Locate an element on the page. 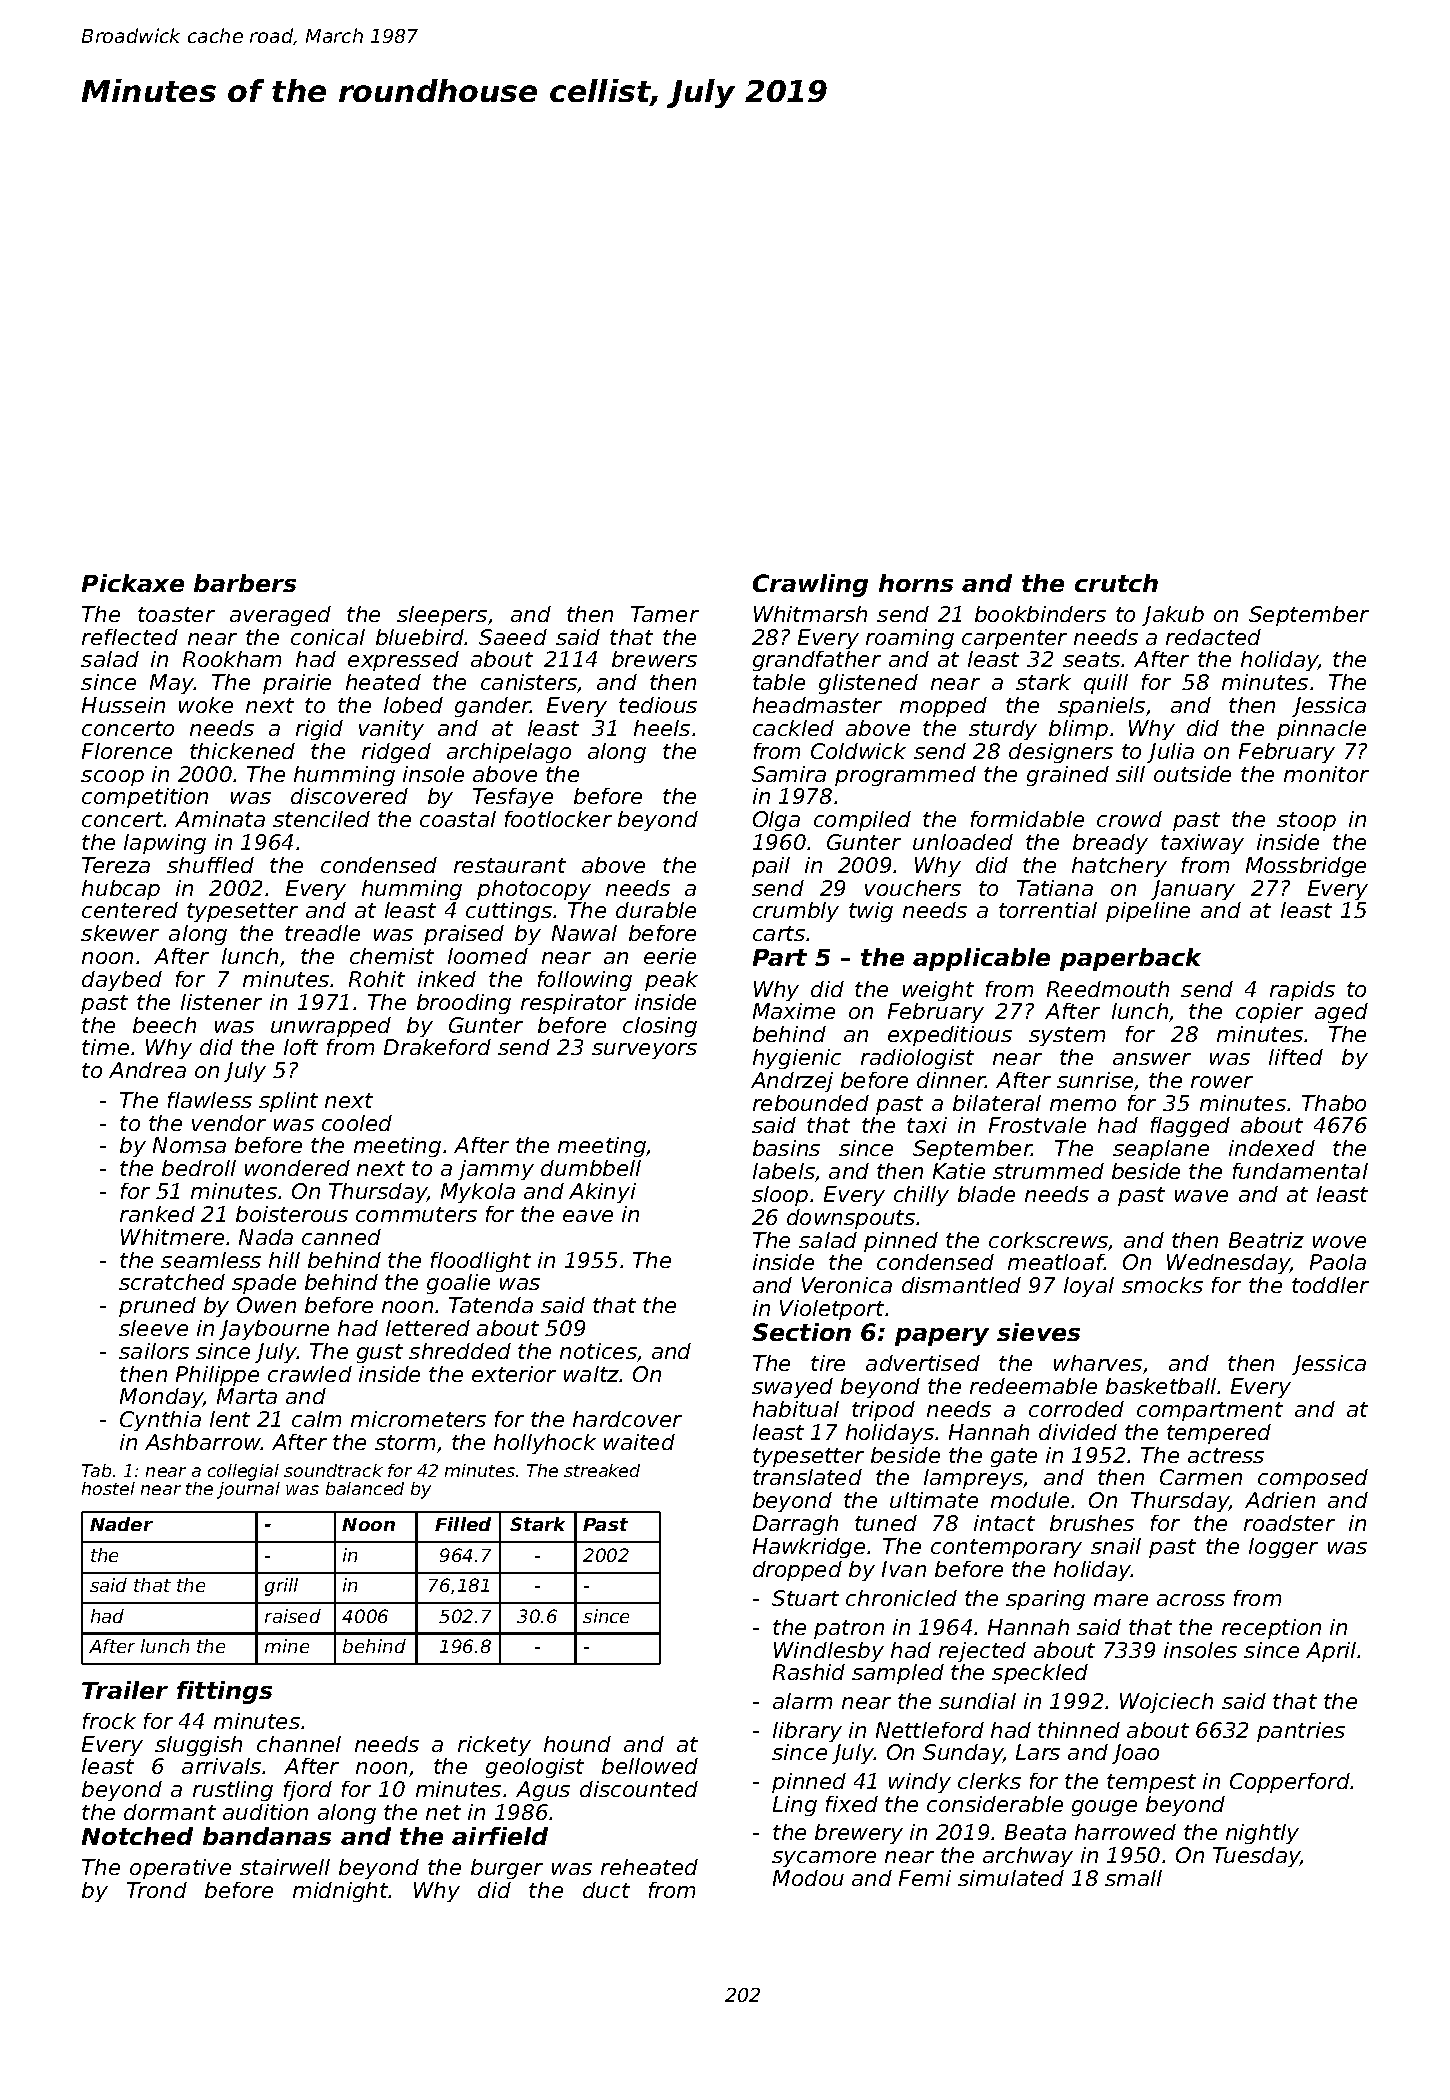 This document has width=1450, height=2100. composed is located at coordinates (1313, 1479).
